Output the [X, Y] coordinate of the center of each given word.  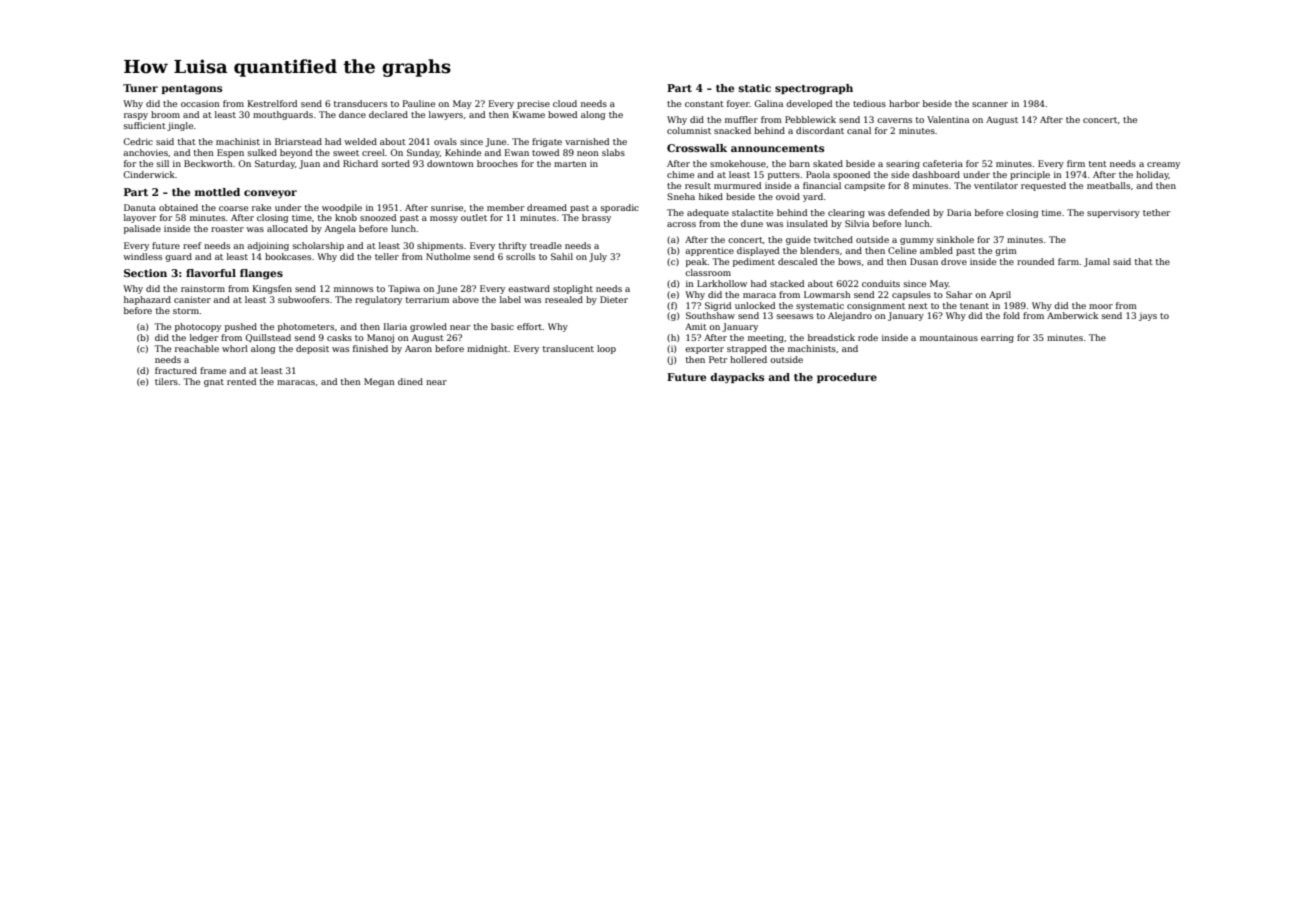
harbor [904, 103]
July [598, 257]
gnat [214, 383]
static [755, 88]
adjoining [268, 246]
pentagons [191, 90]
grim [1006, 251]
